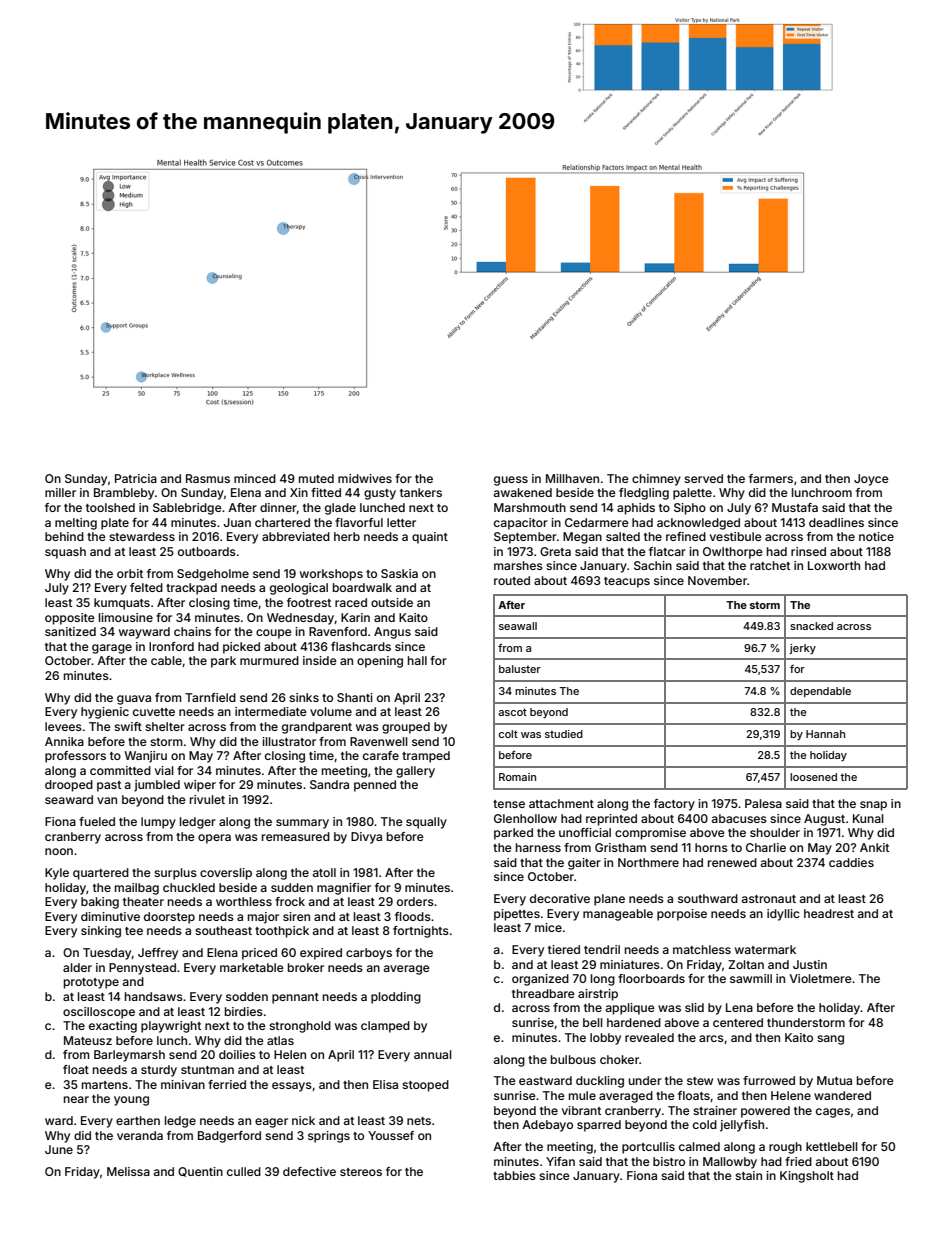 This screenshot has width=952, height=1233. I want to click on Loxworth, so click(834, 565).
